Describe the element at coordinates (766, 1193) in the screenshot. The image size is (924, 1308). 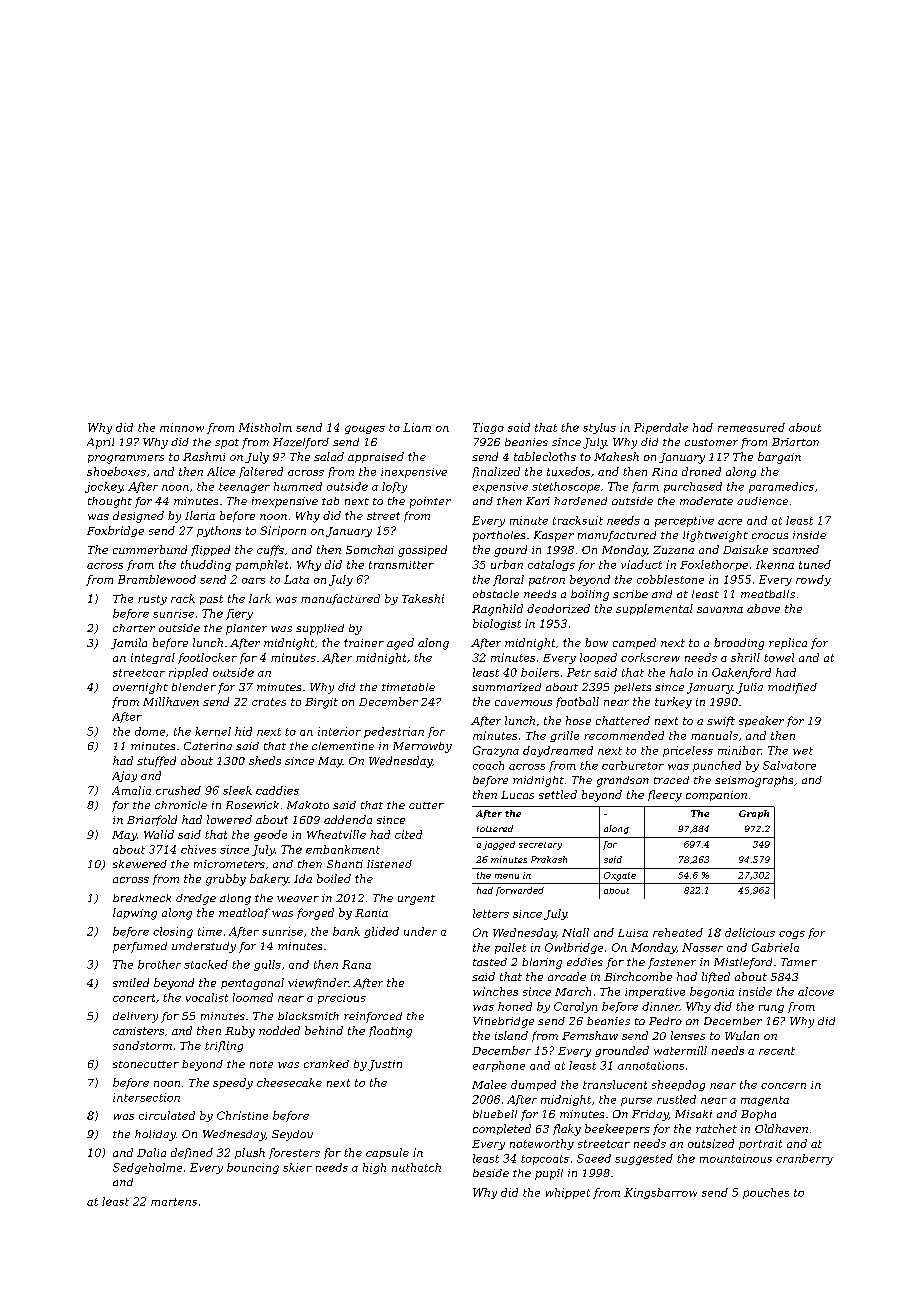
I see `pouches` at that location.
